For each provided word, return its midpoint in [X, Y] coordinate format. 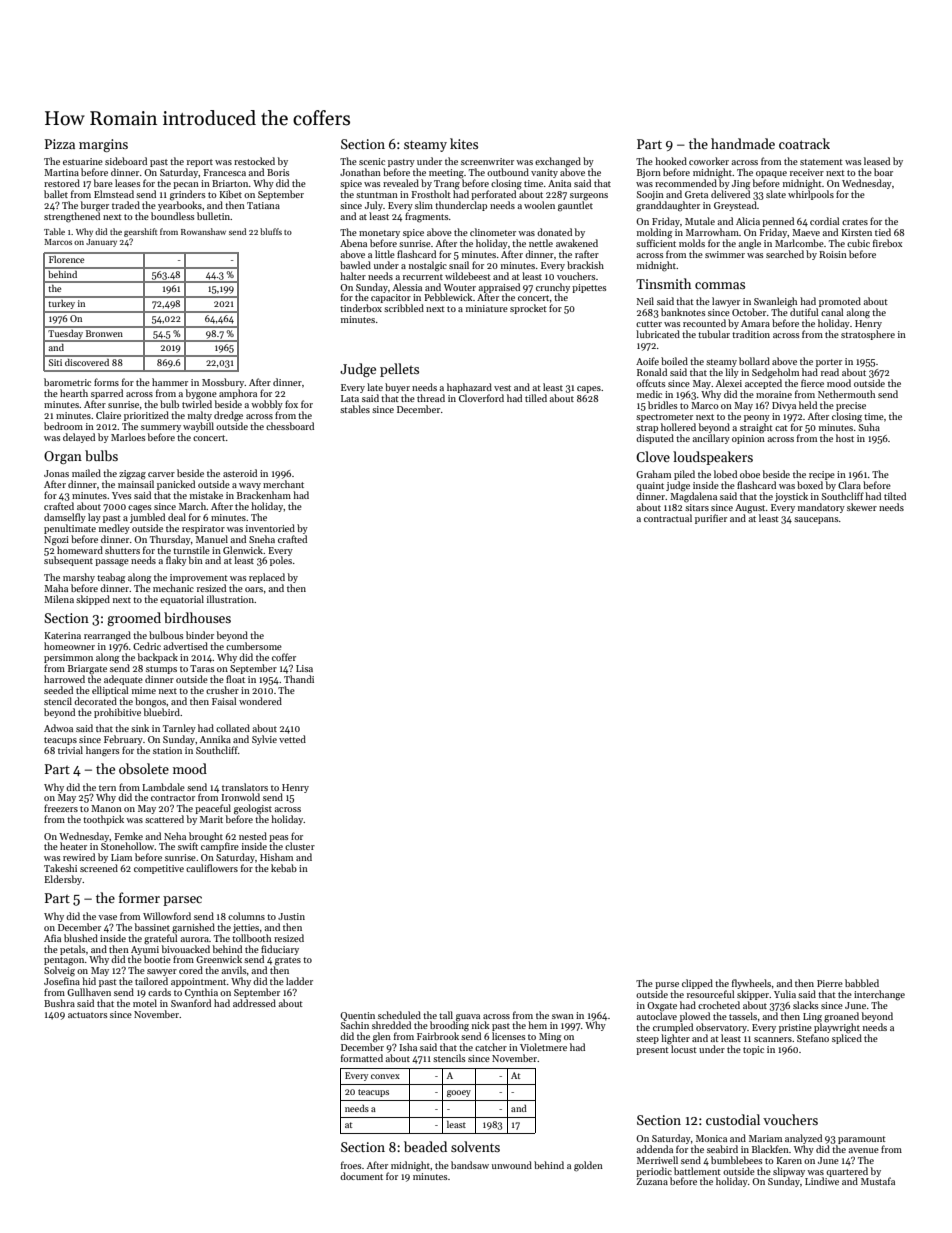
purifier [711, 519]
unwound [512, 1165]
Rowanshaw [203, 231]
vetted [292, 739]
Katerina [62, 635]
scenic [372, 161]
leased [877, 161]
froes [351, 1165]
